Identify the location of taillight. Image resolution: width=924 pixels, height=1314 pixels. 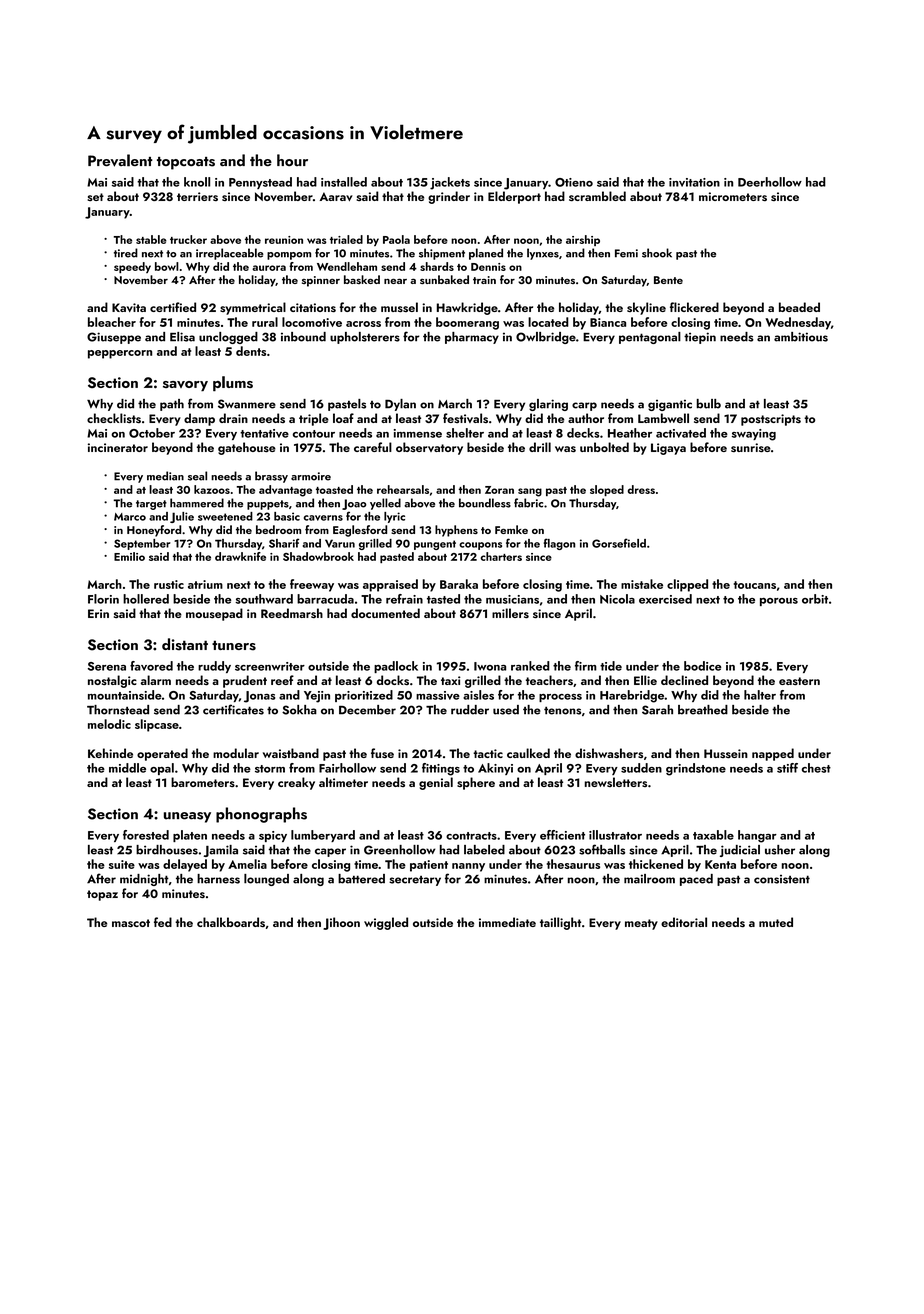
(560, 923).
